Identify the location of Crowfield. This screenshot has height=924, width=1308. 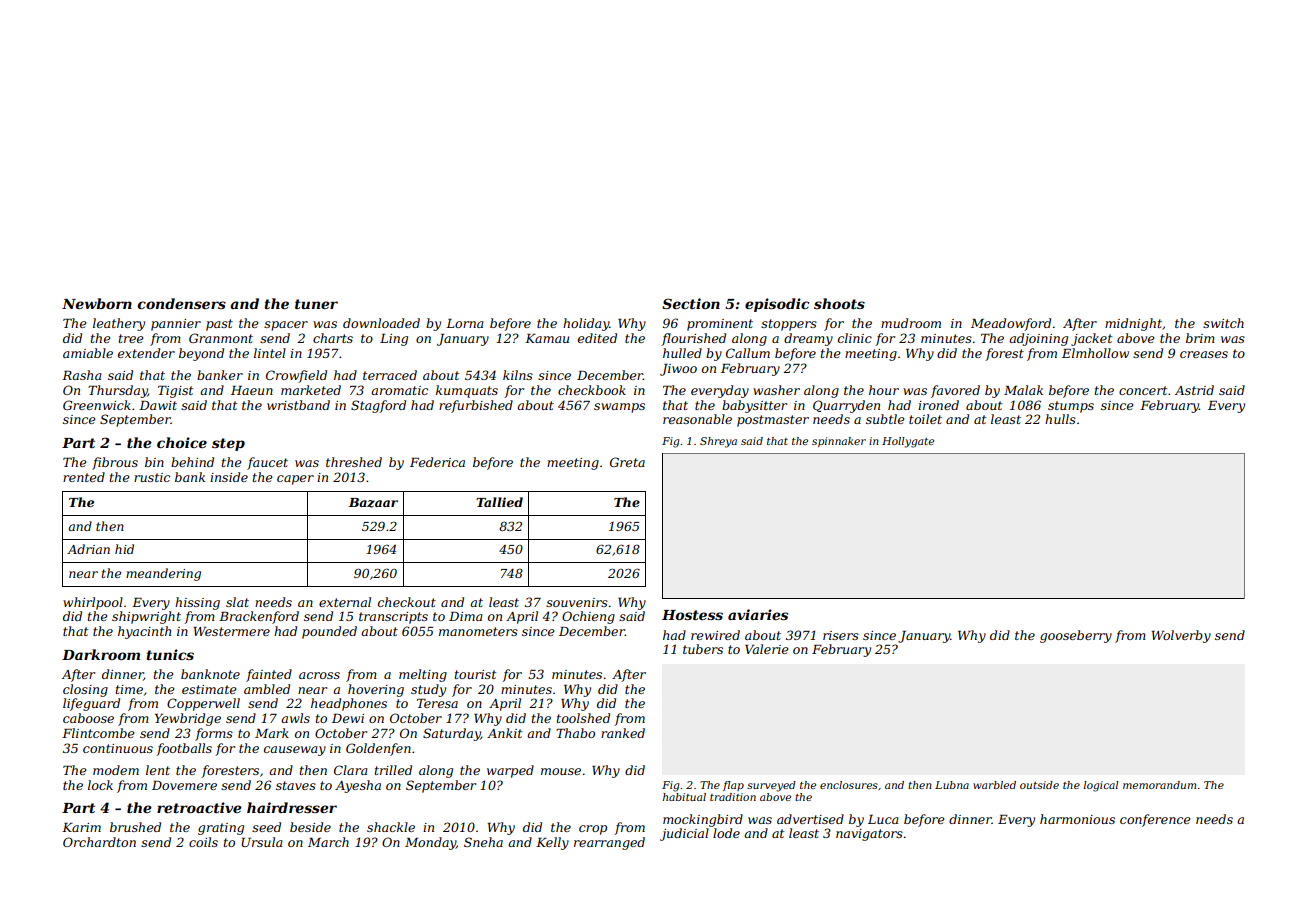
(296, 376).
